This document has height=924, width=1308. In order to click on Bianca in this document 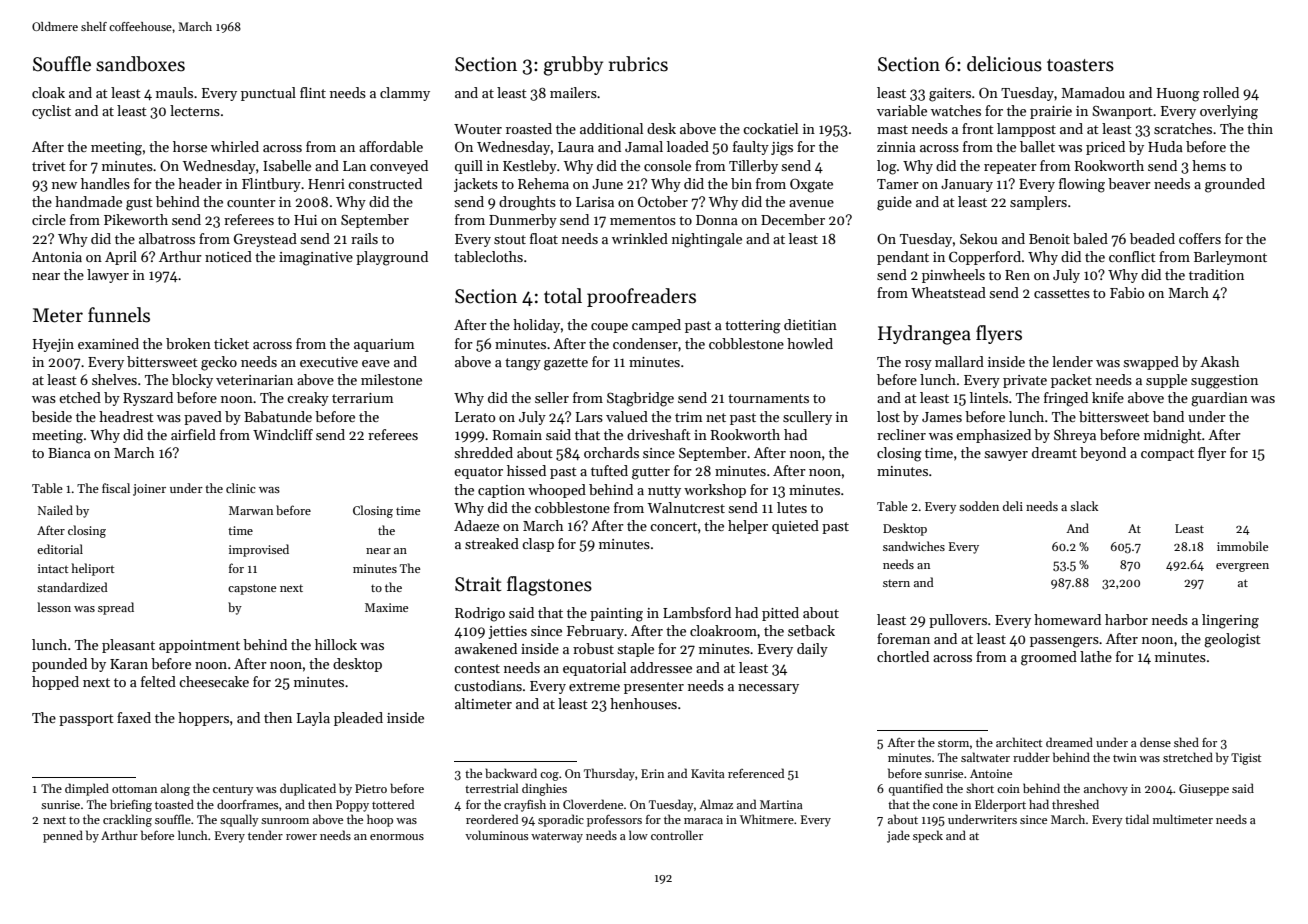, I will do `click(69, 453)`.
